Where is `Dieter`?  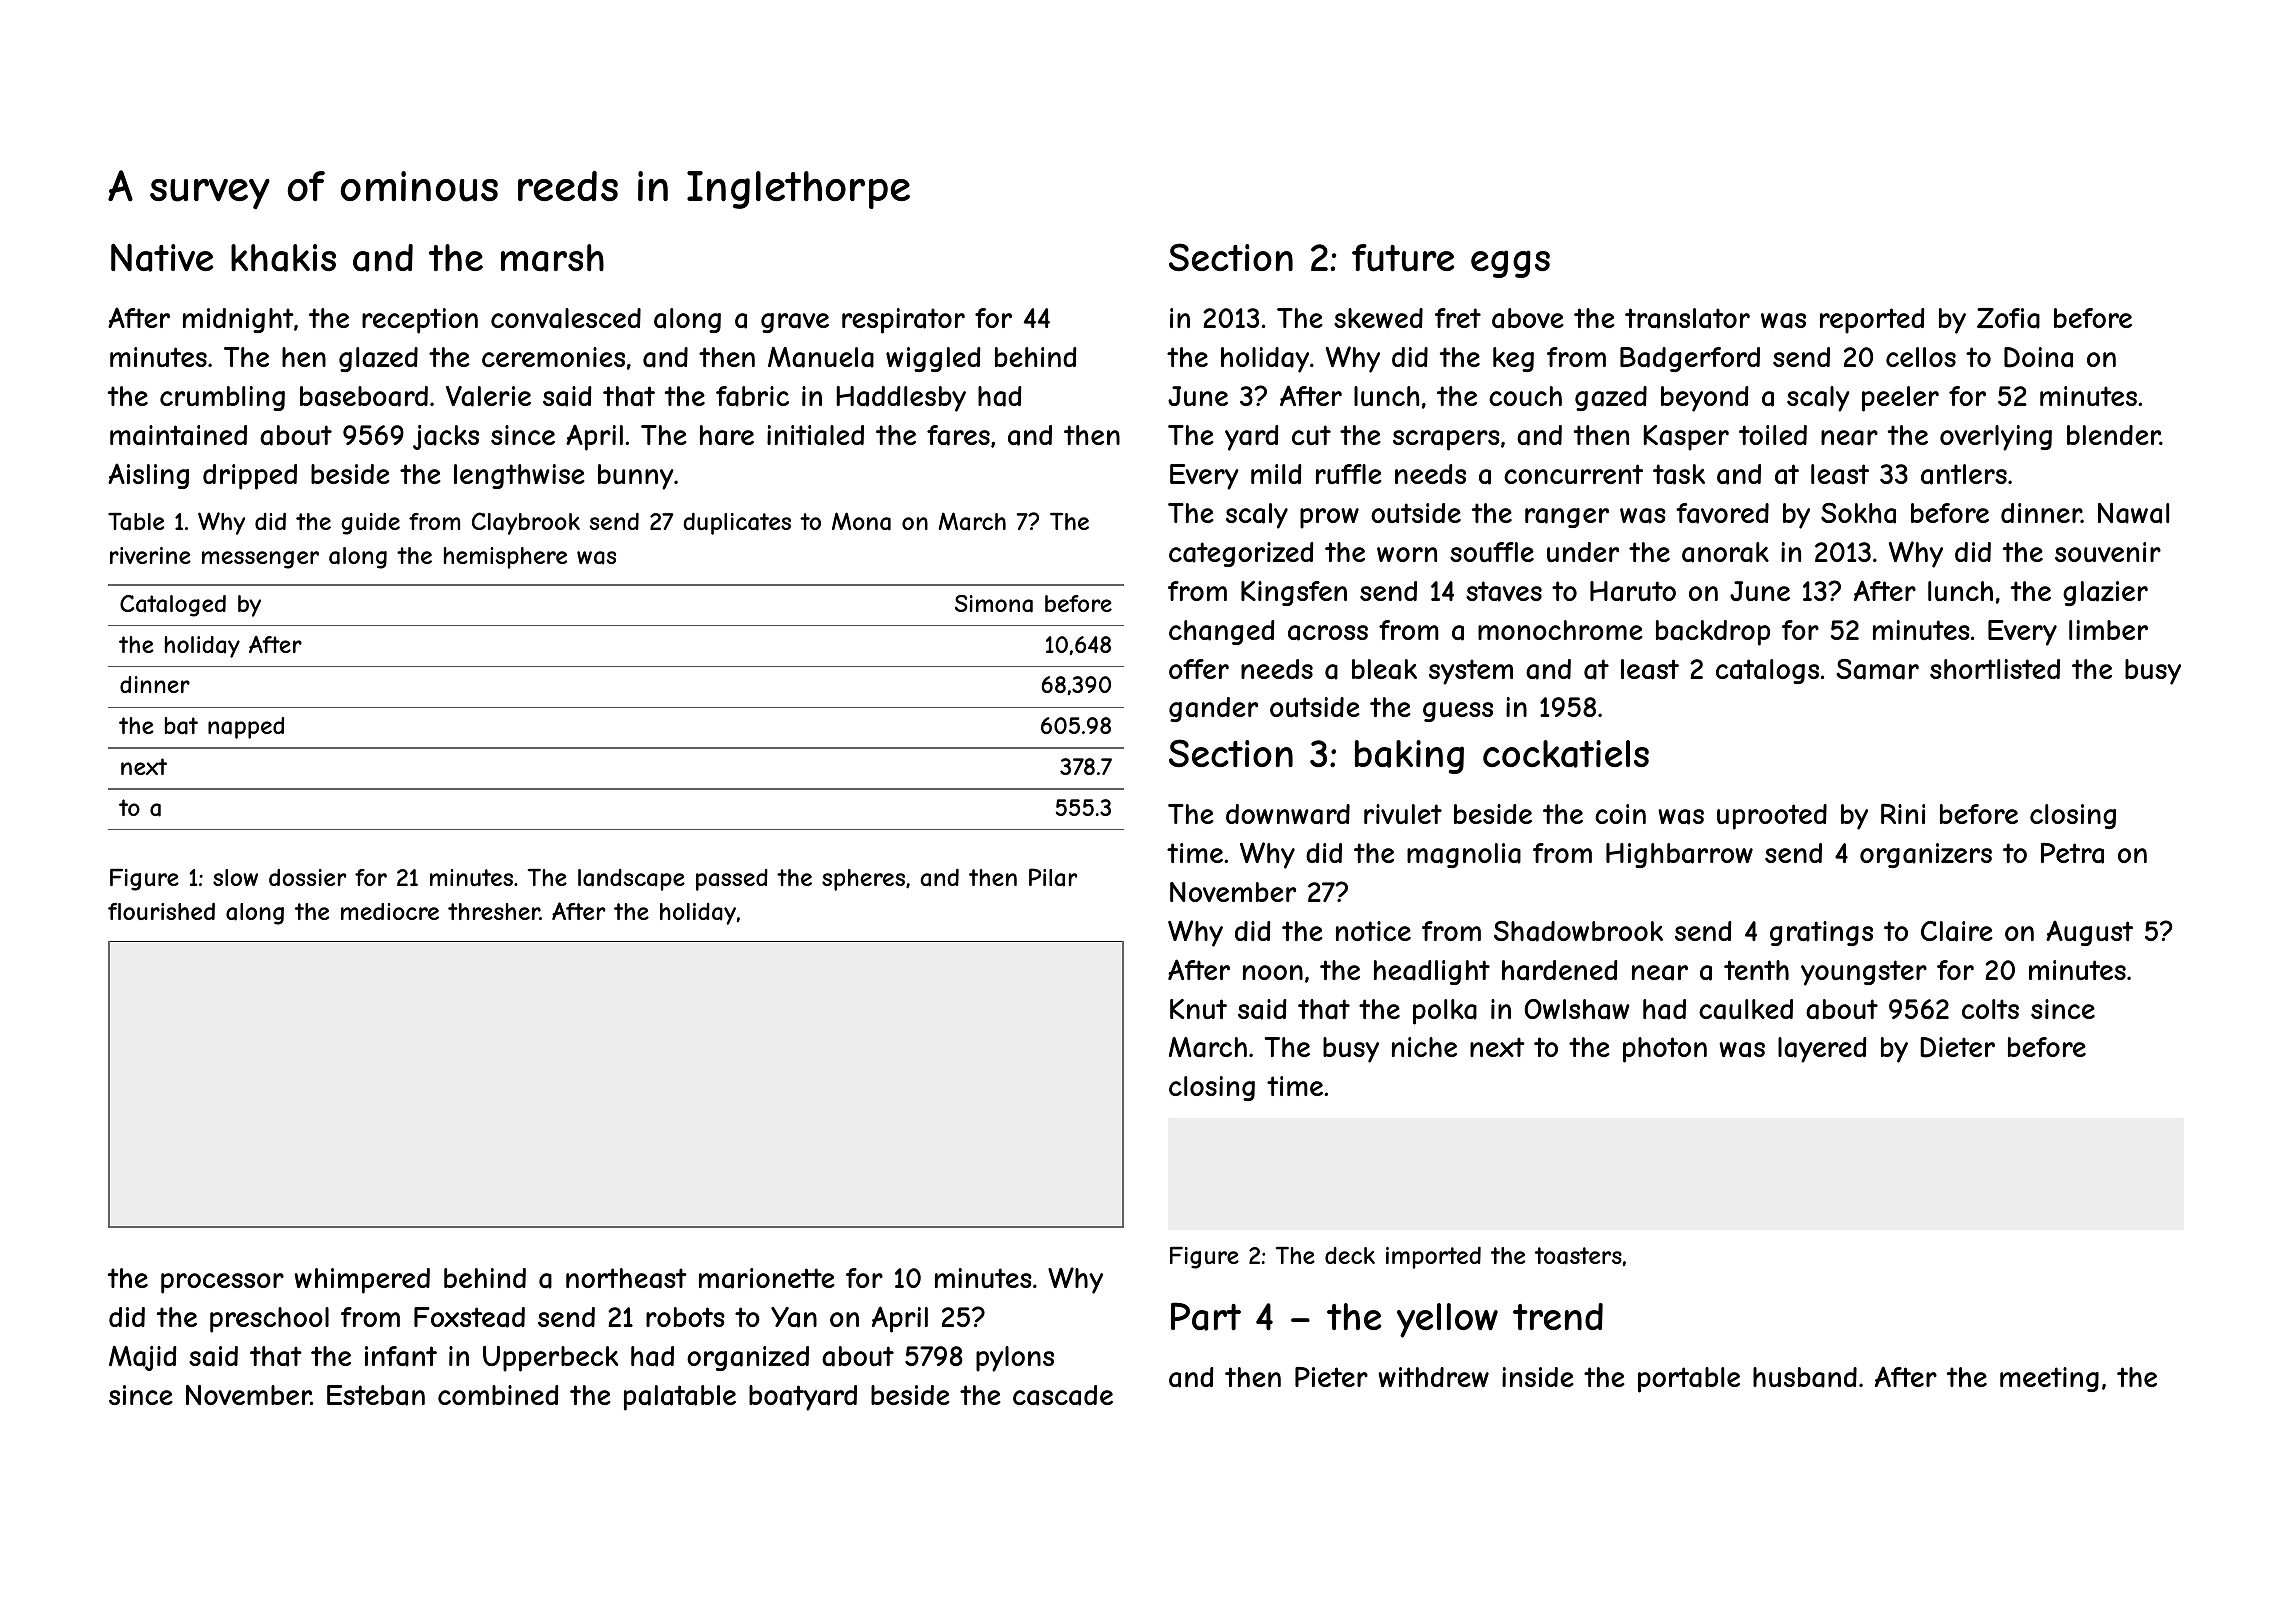 Dieter is located at coordinates (1957, 1047).
